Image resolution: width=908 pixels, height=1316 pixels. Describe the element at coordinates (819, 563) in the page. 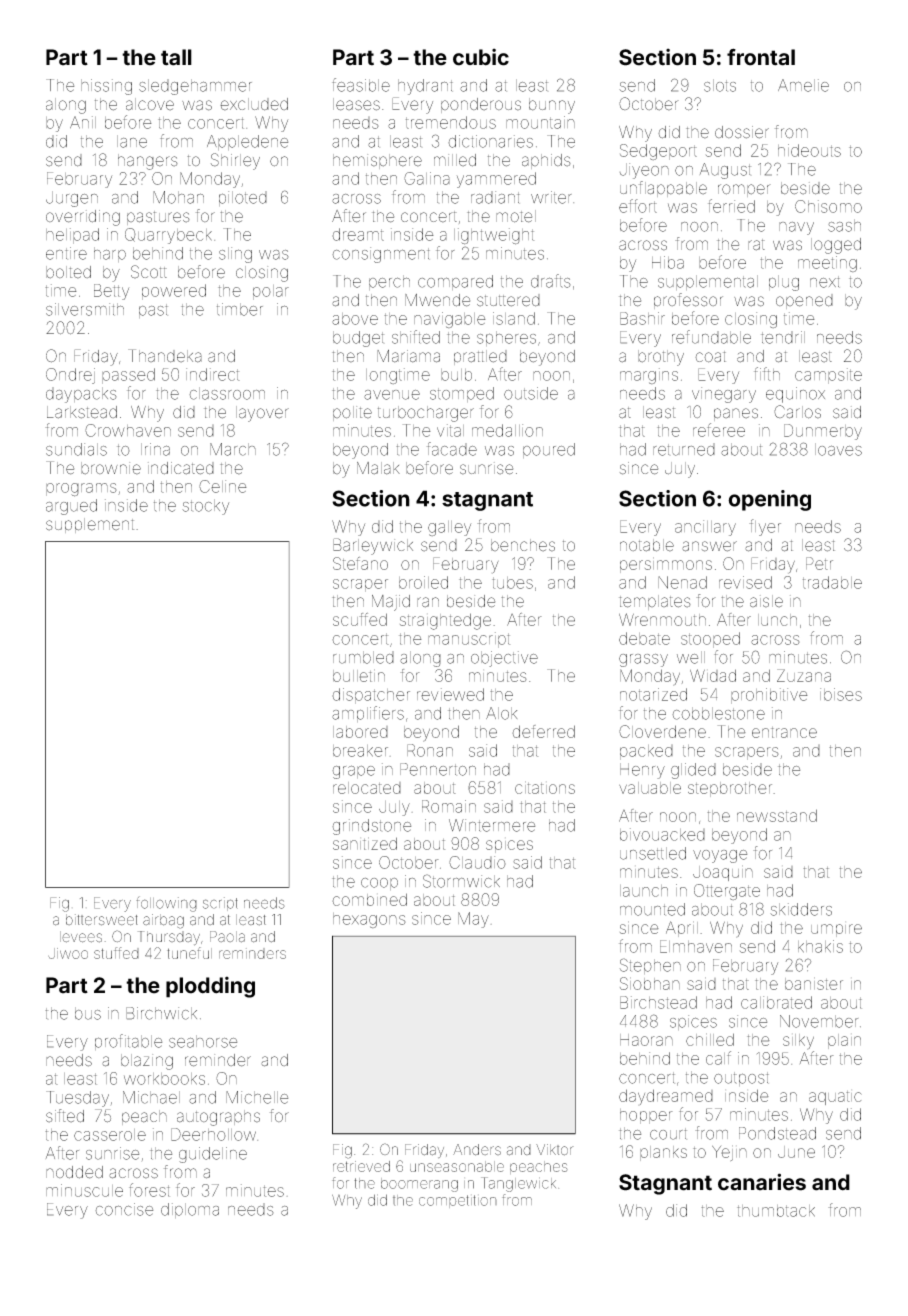

I see `Petr` at that location.
